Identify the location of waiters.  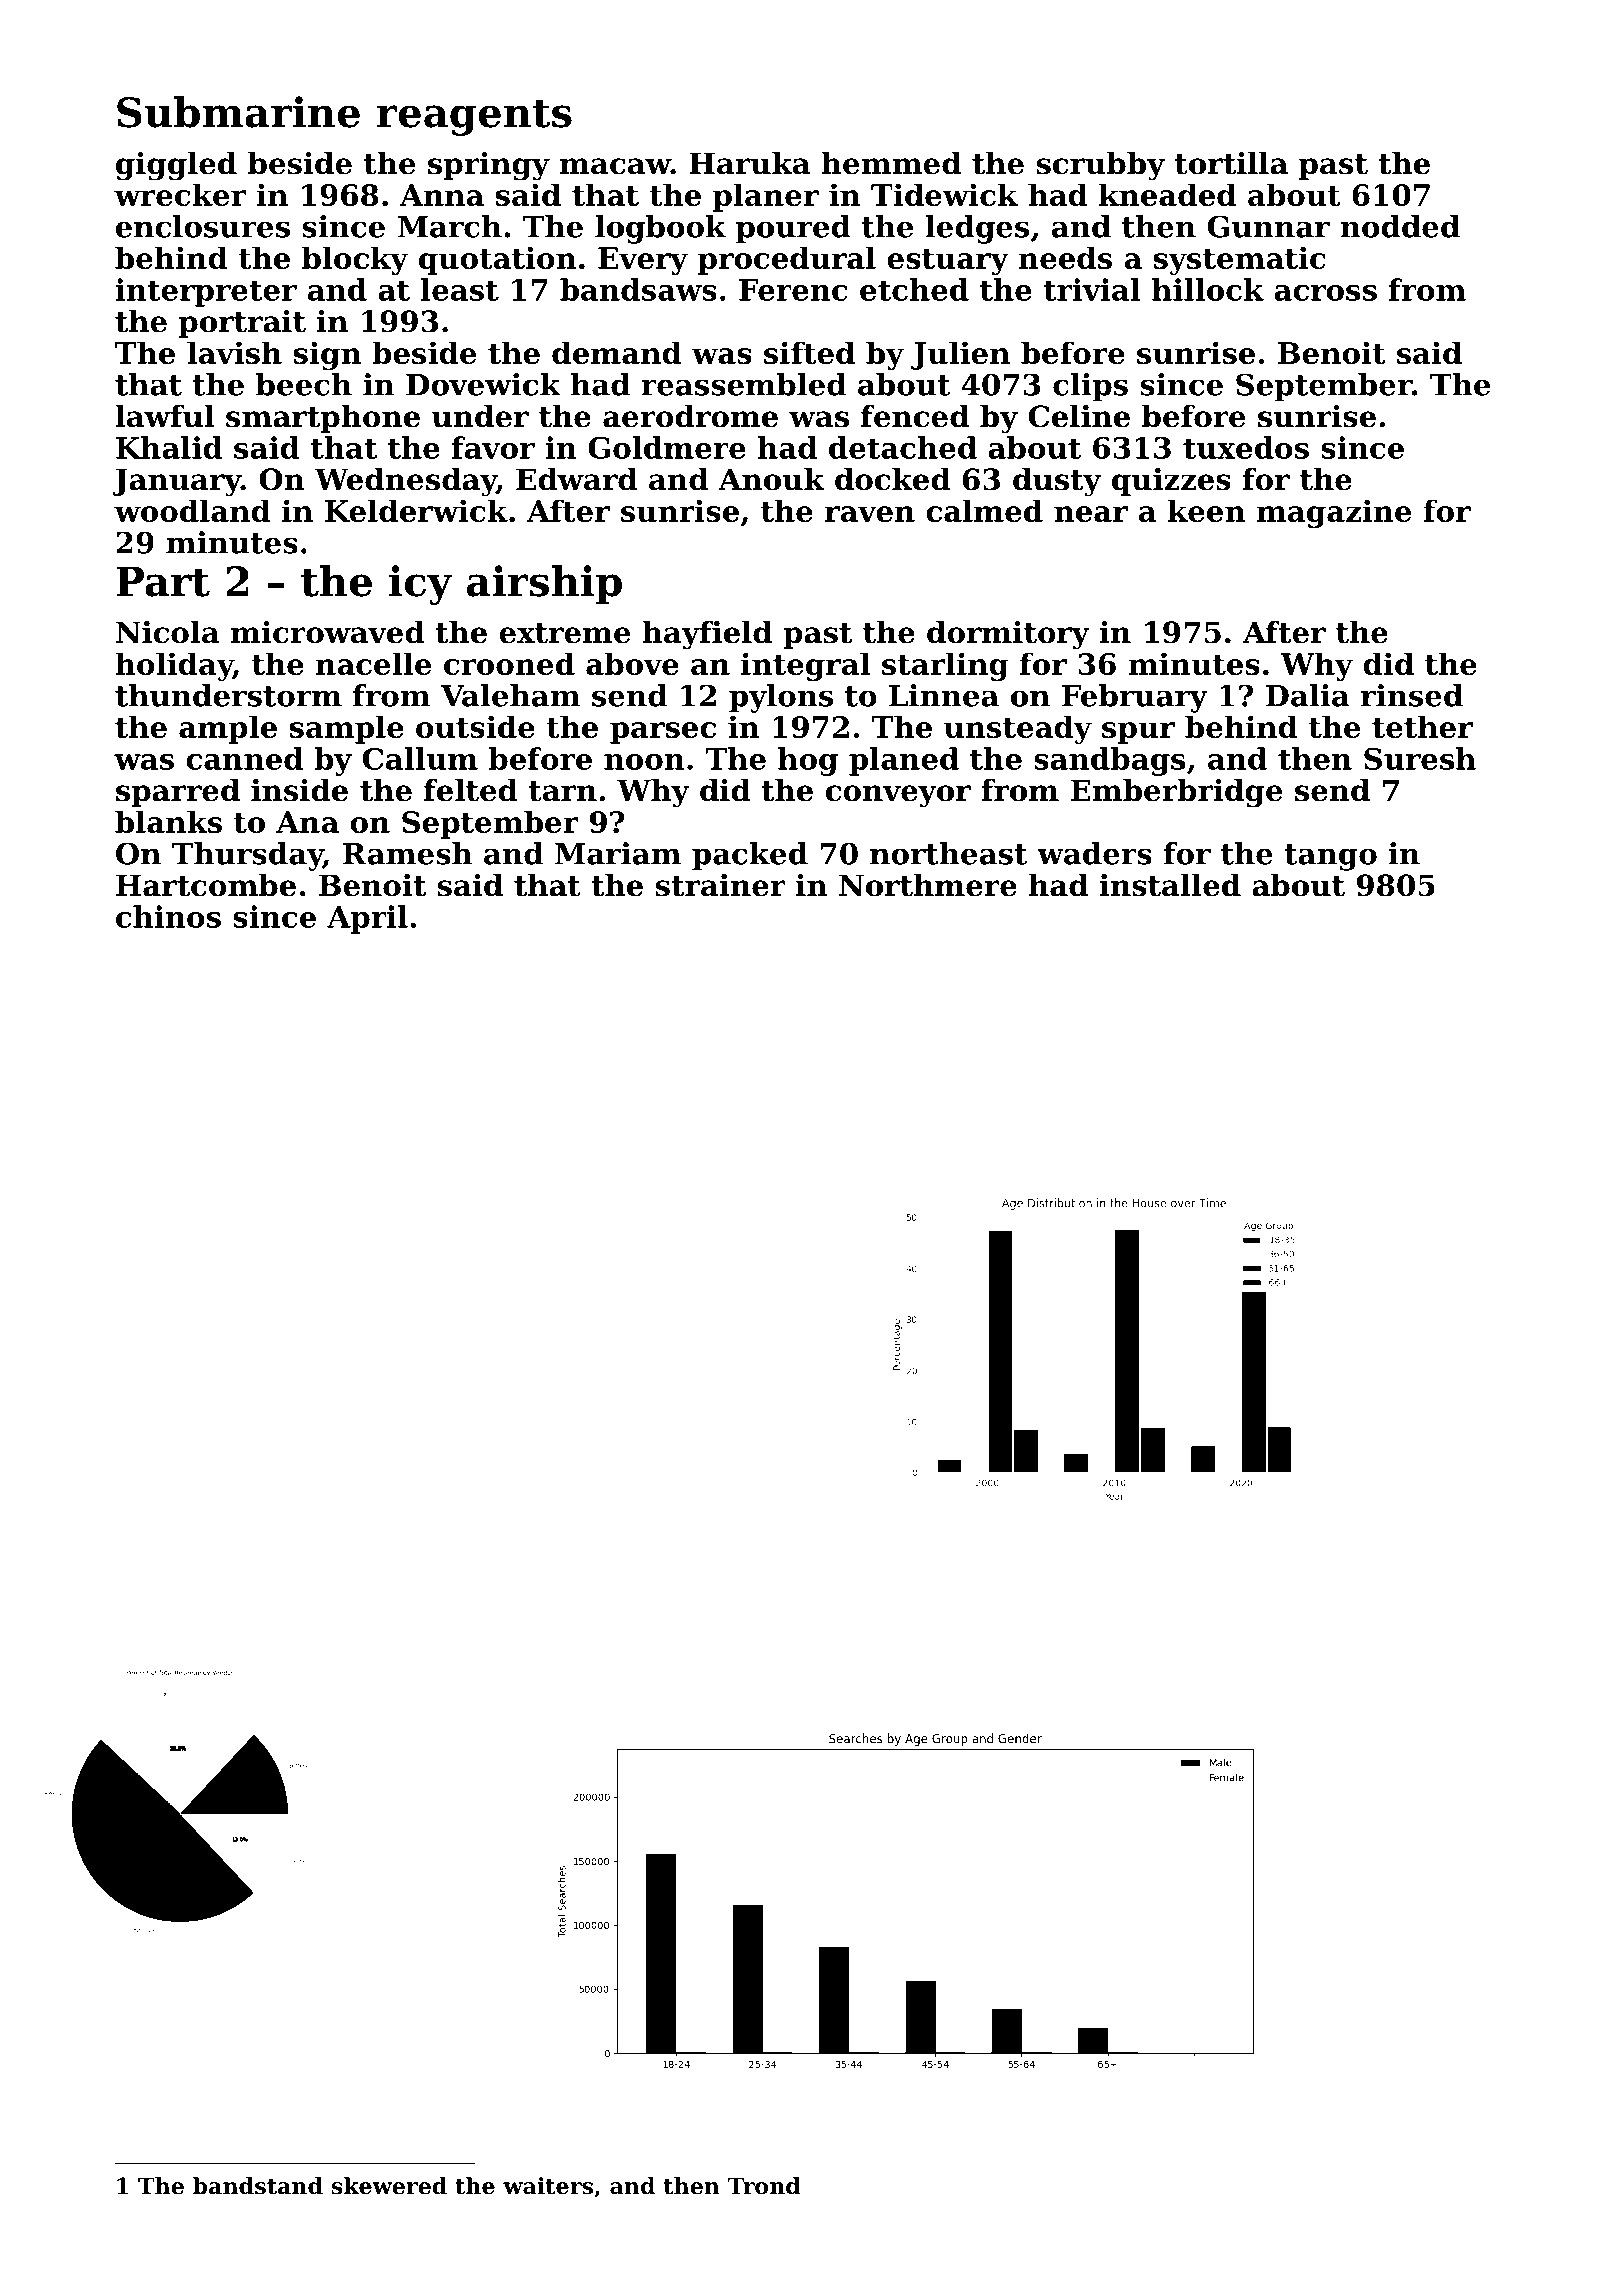
(548, 2186).
